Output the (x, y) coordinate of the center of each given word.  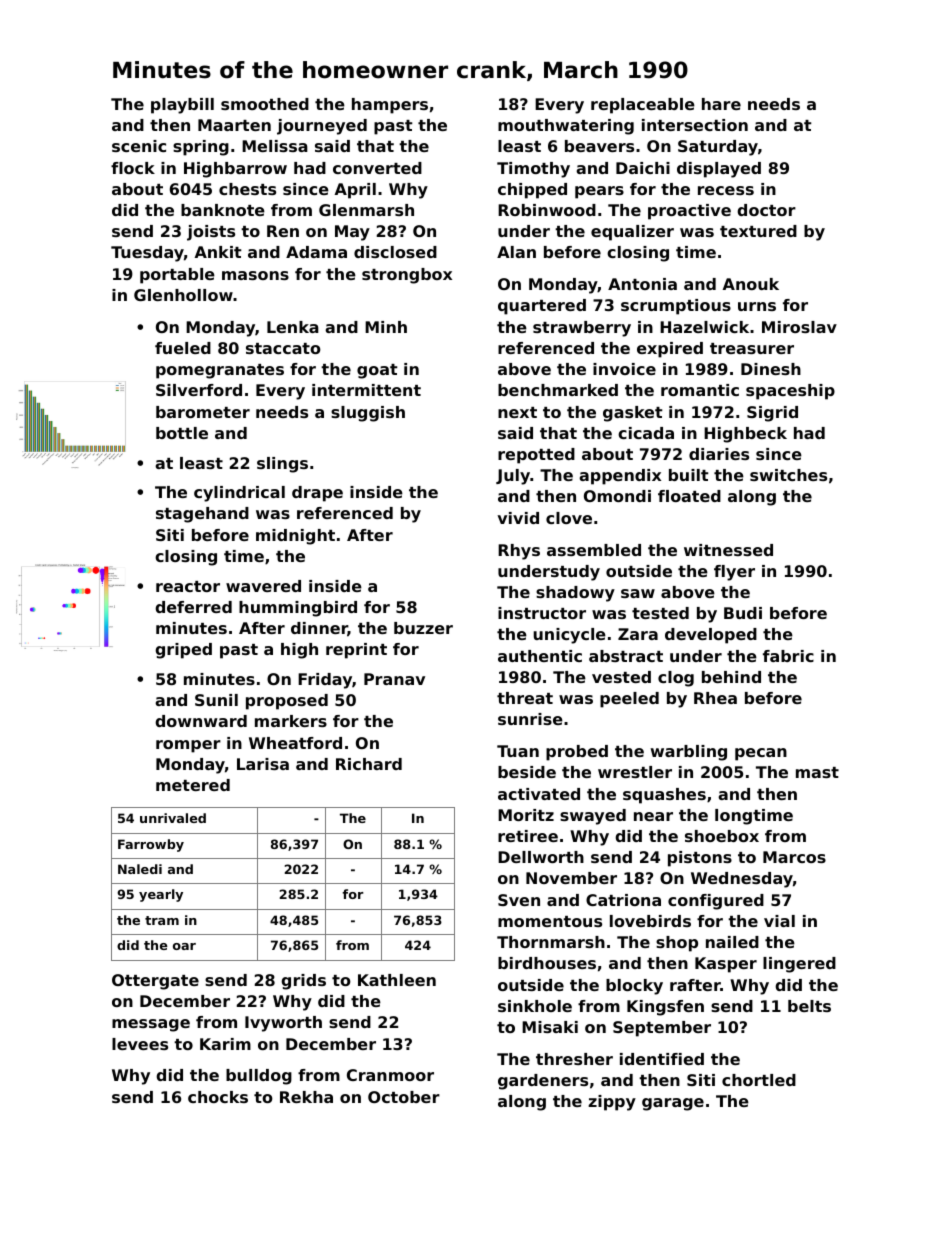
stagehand (202, 515)
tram (162, 920)
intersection (695, 125)
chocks (218, 1097)
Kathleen (397, 980)
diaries (719, 454)
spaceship (790, 392)
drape (317, 494)
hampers (390, 106)
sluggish (368, 414)
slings (282, 465)
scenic (139, 146)
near (653, 816)
